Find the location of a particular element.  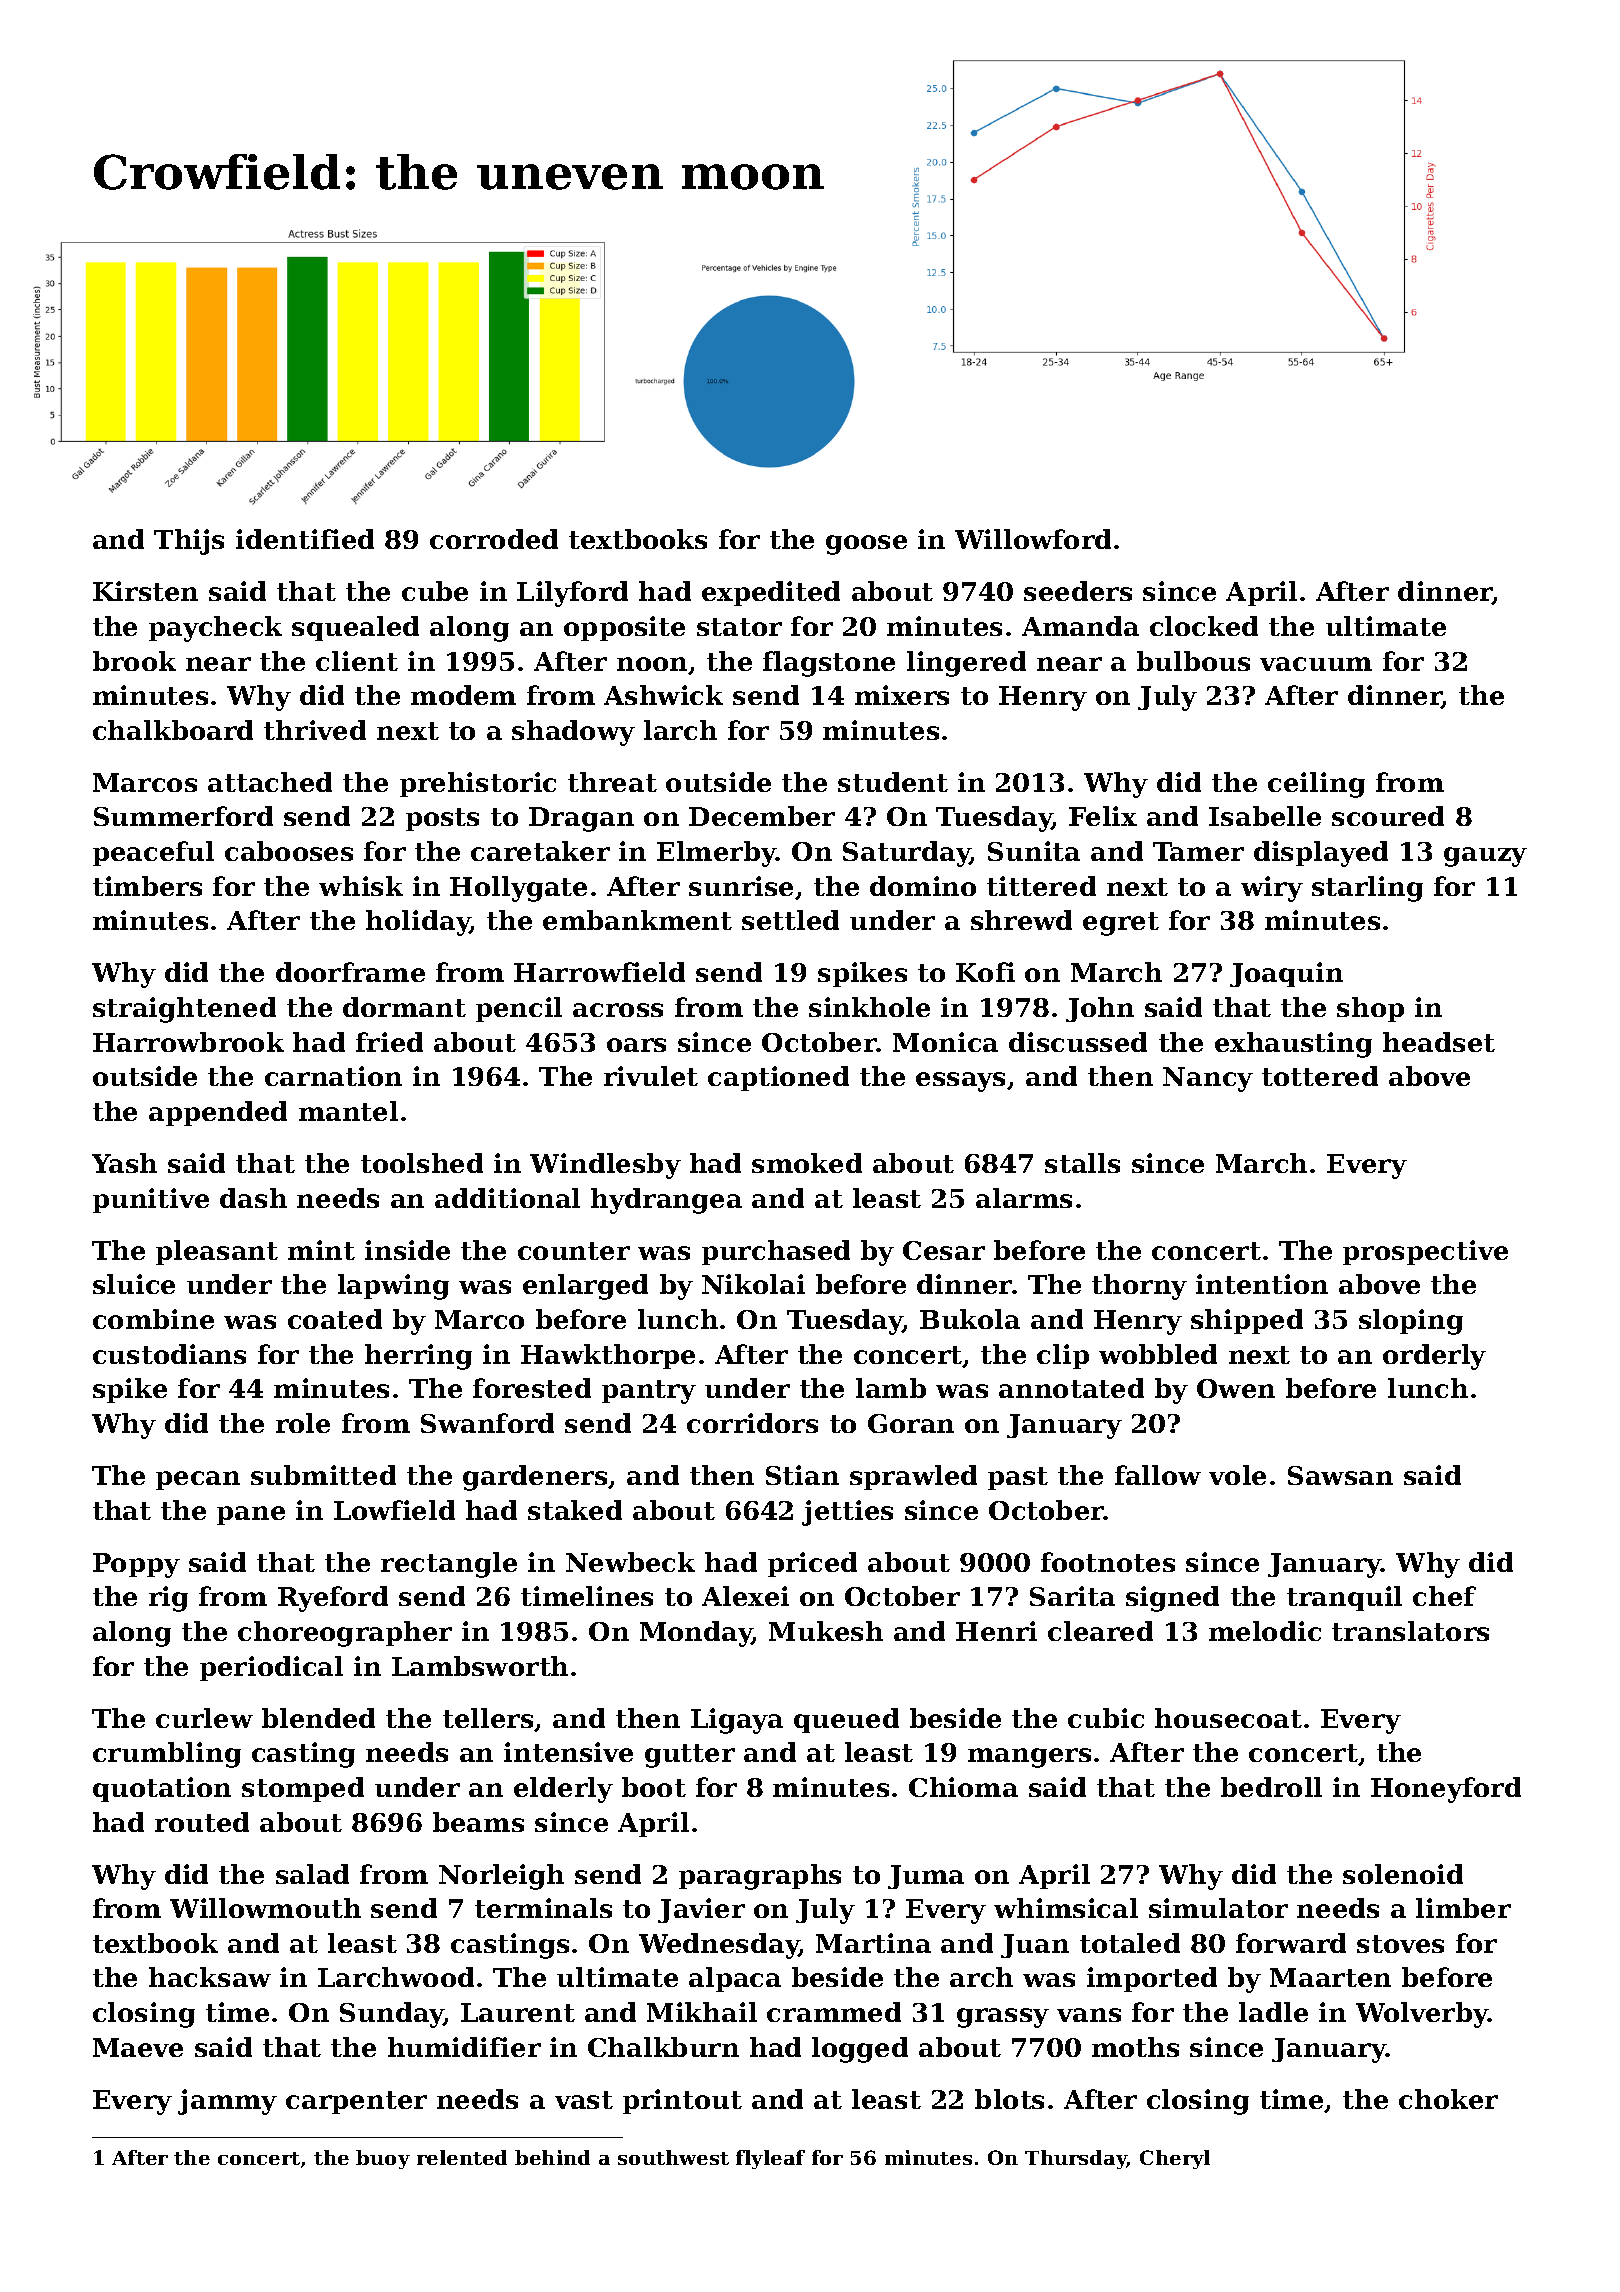

jammy is located at coordinates (227, 2102).
